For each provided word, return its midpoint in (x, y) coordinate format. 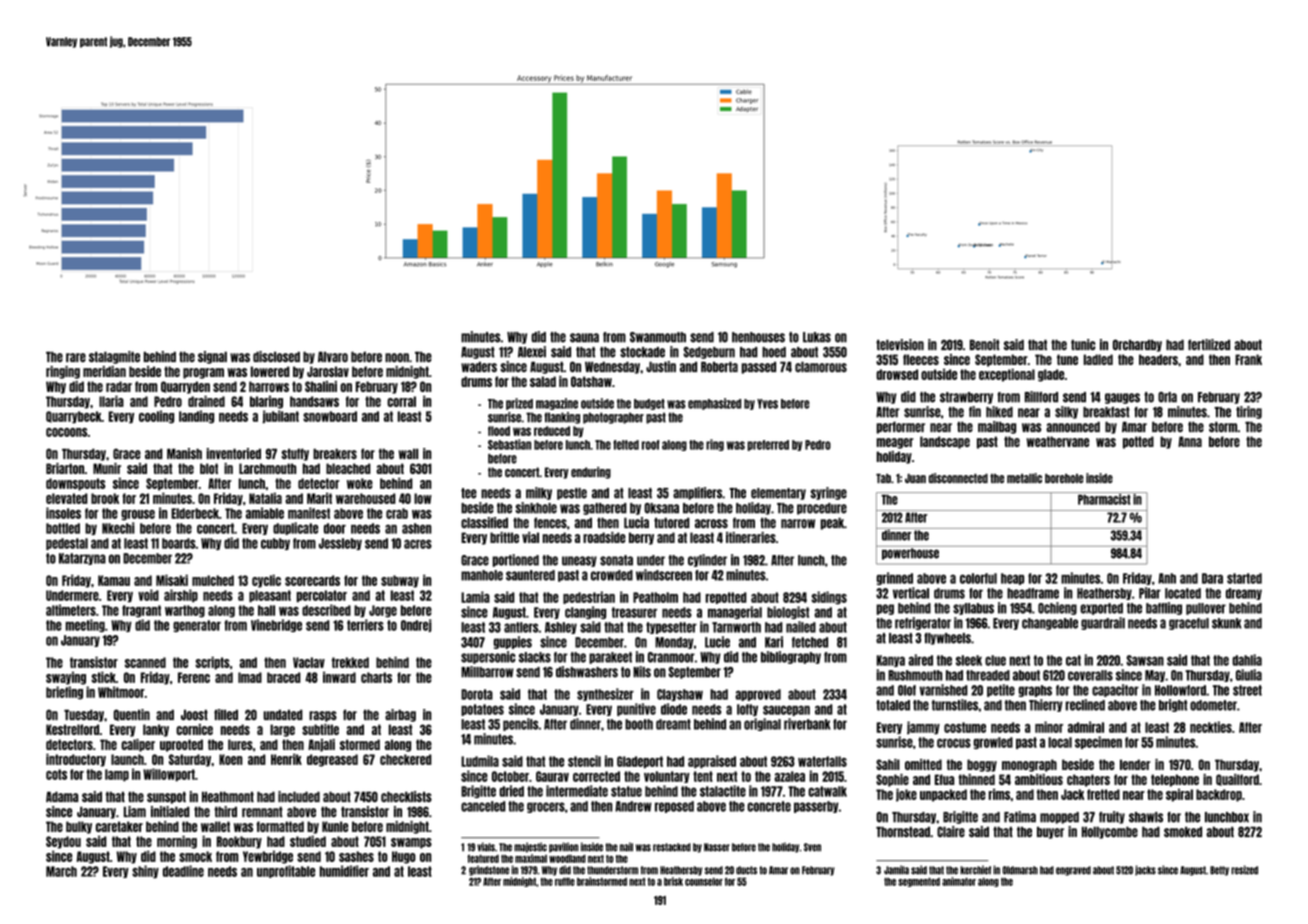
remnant (262, 811)
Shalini (321, 386)
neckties (1211, 727)
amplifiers (697, 493)
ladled (1098, 359)
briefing (64, 693)
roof (651, 445)
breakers (335, 453)
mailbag (997, 427)
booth (639, 724)
